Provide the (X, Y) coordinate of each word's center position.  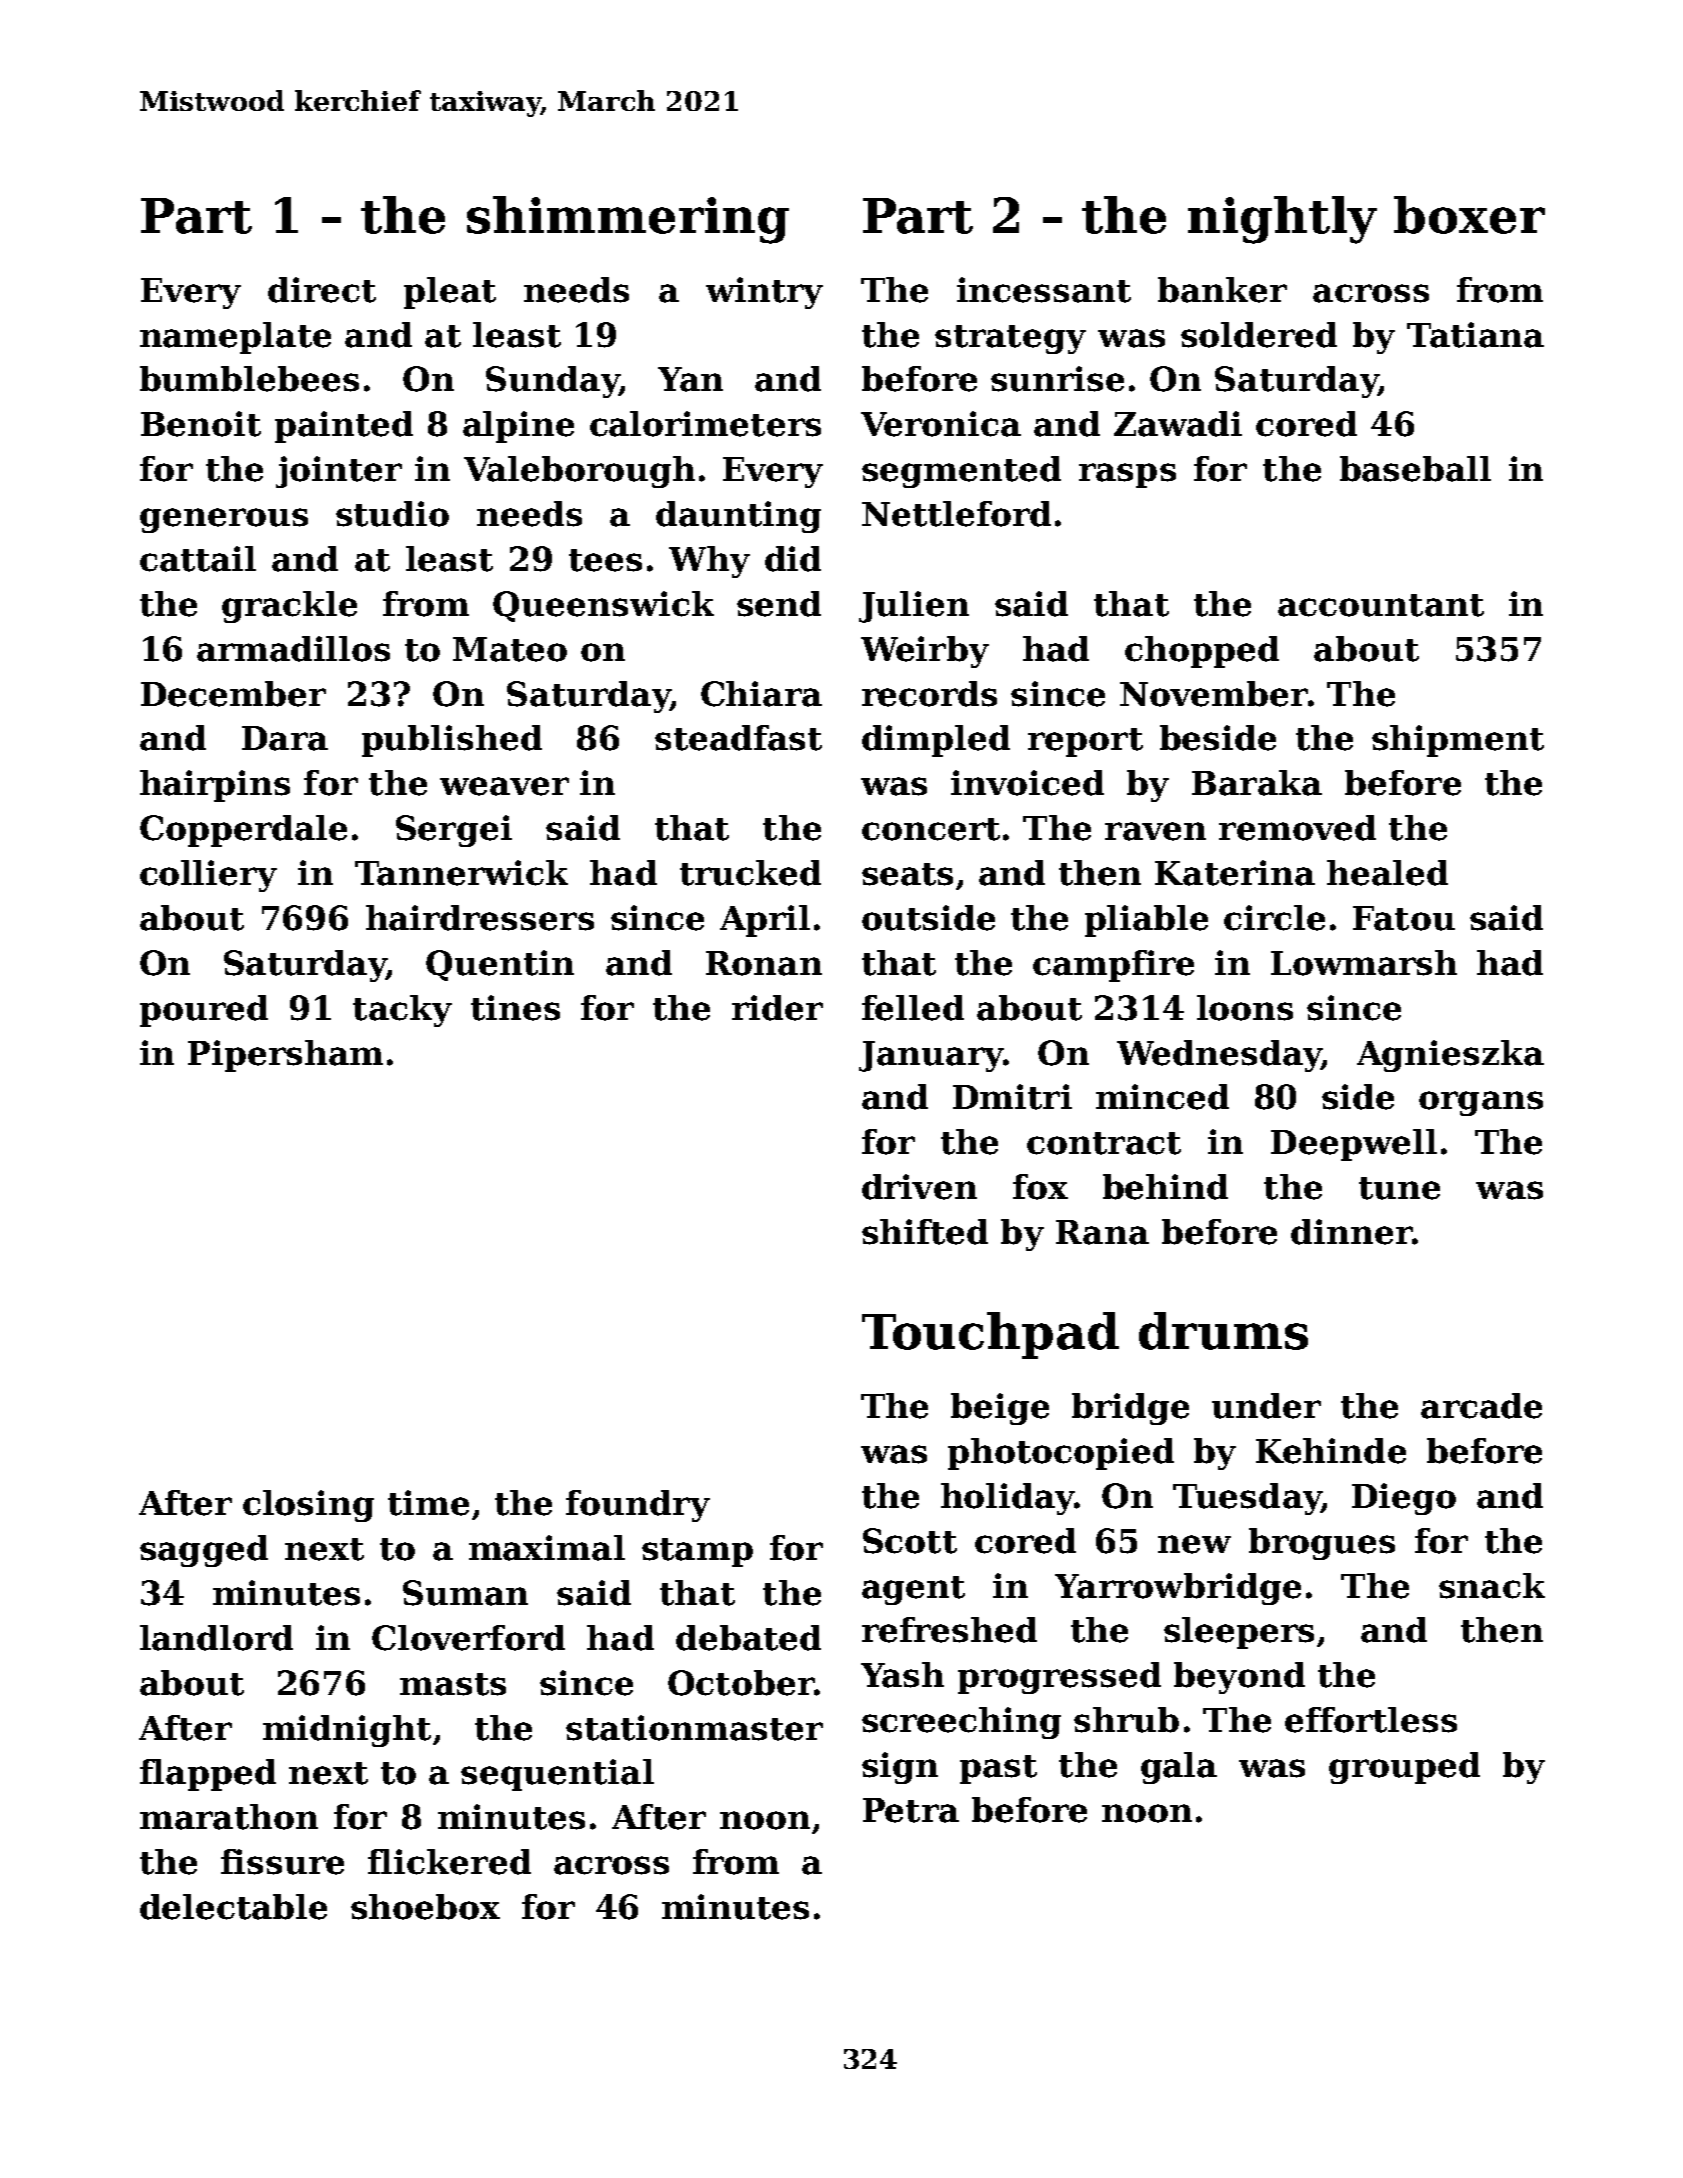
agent (913, 1590)
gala (1179, 1768)
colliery (208, 876)
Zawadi (1178, 424)
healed (1387, 873)
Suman (465, 1593)
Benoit (201, 424)
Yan (690, 379)
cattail (198, 559)
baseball (1415, 469)
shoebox (425, 1907)
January (931, 1056)
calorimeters (705, 424)
